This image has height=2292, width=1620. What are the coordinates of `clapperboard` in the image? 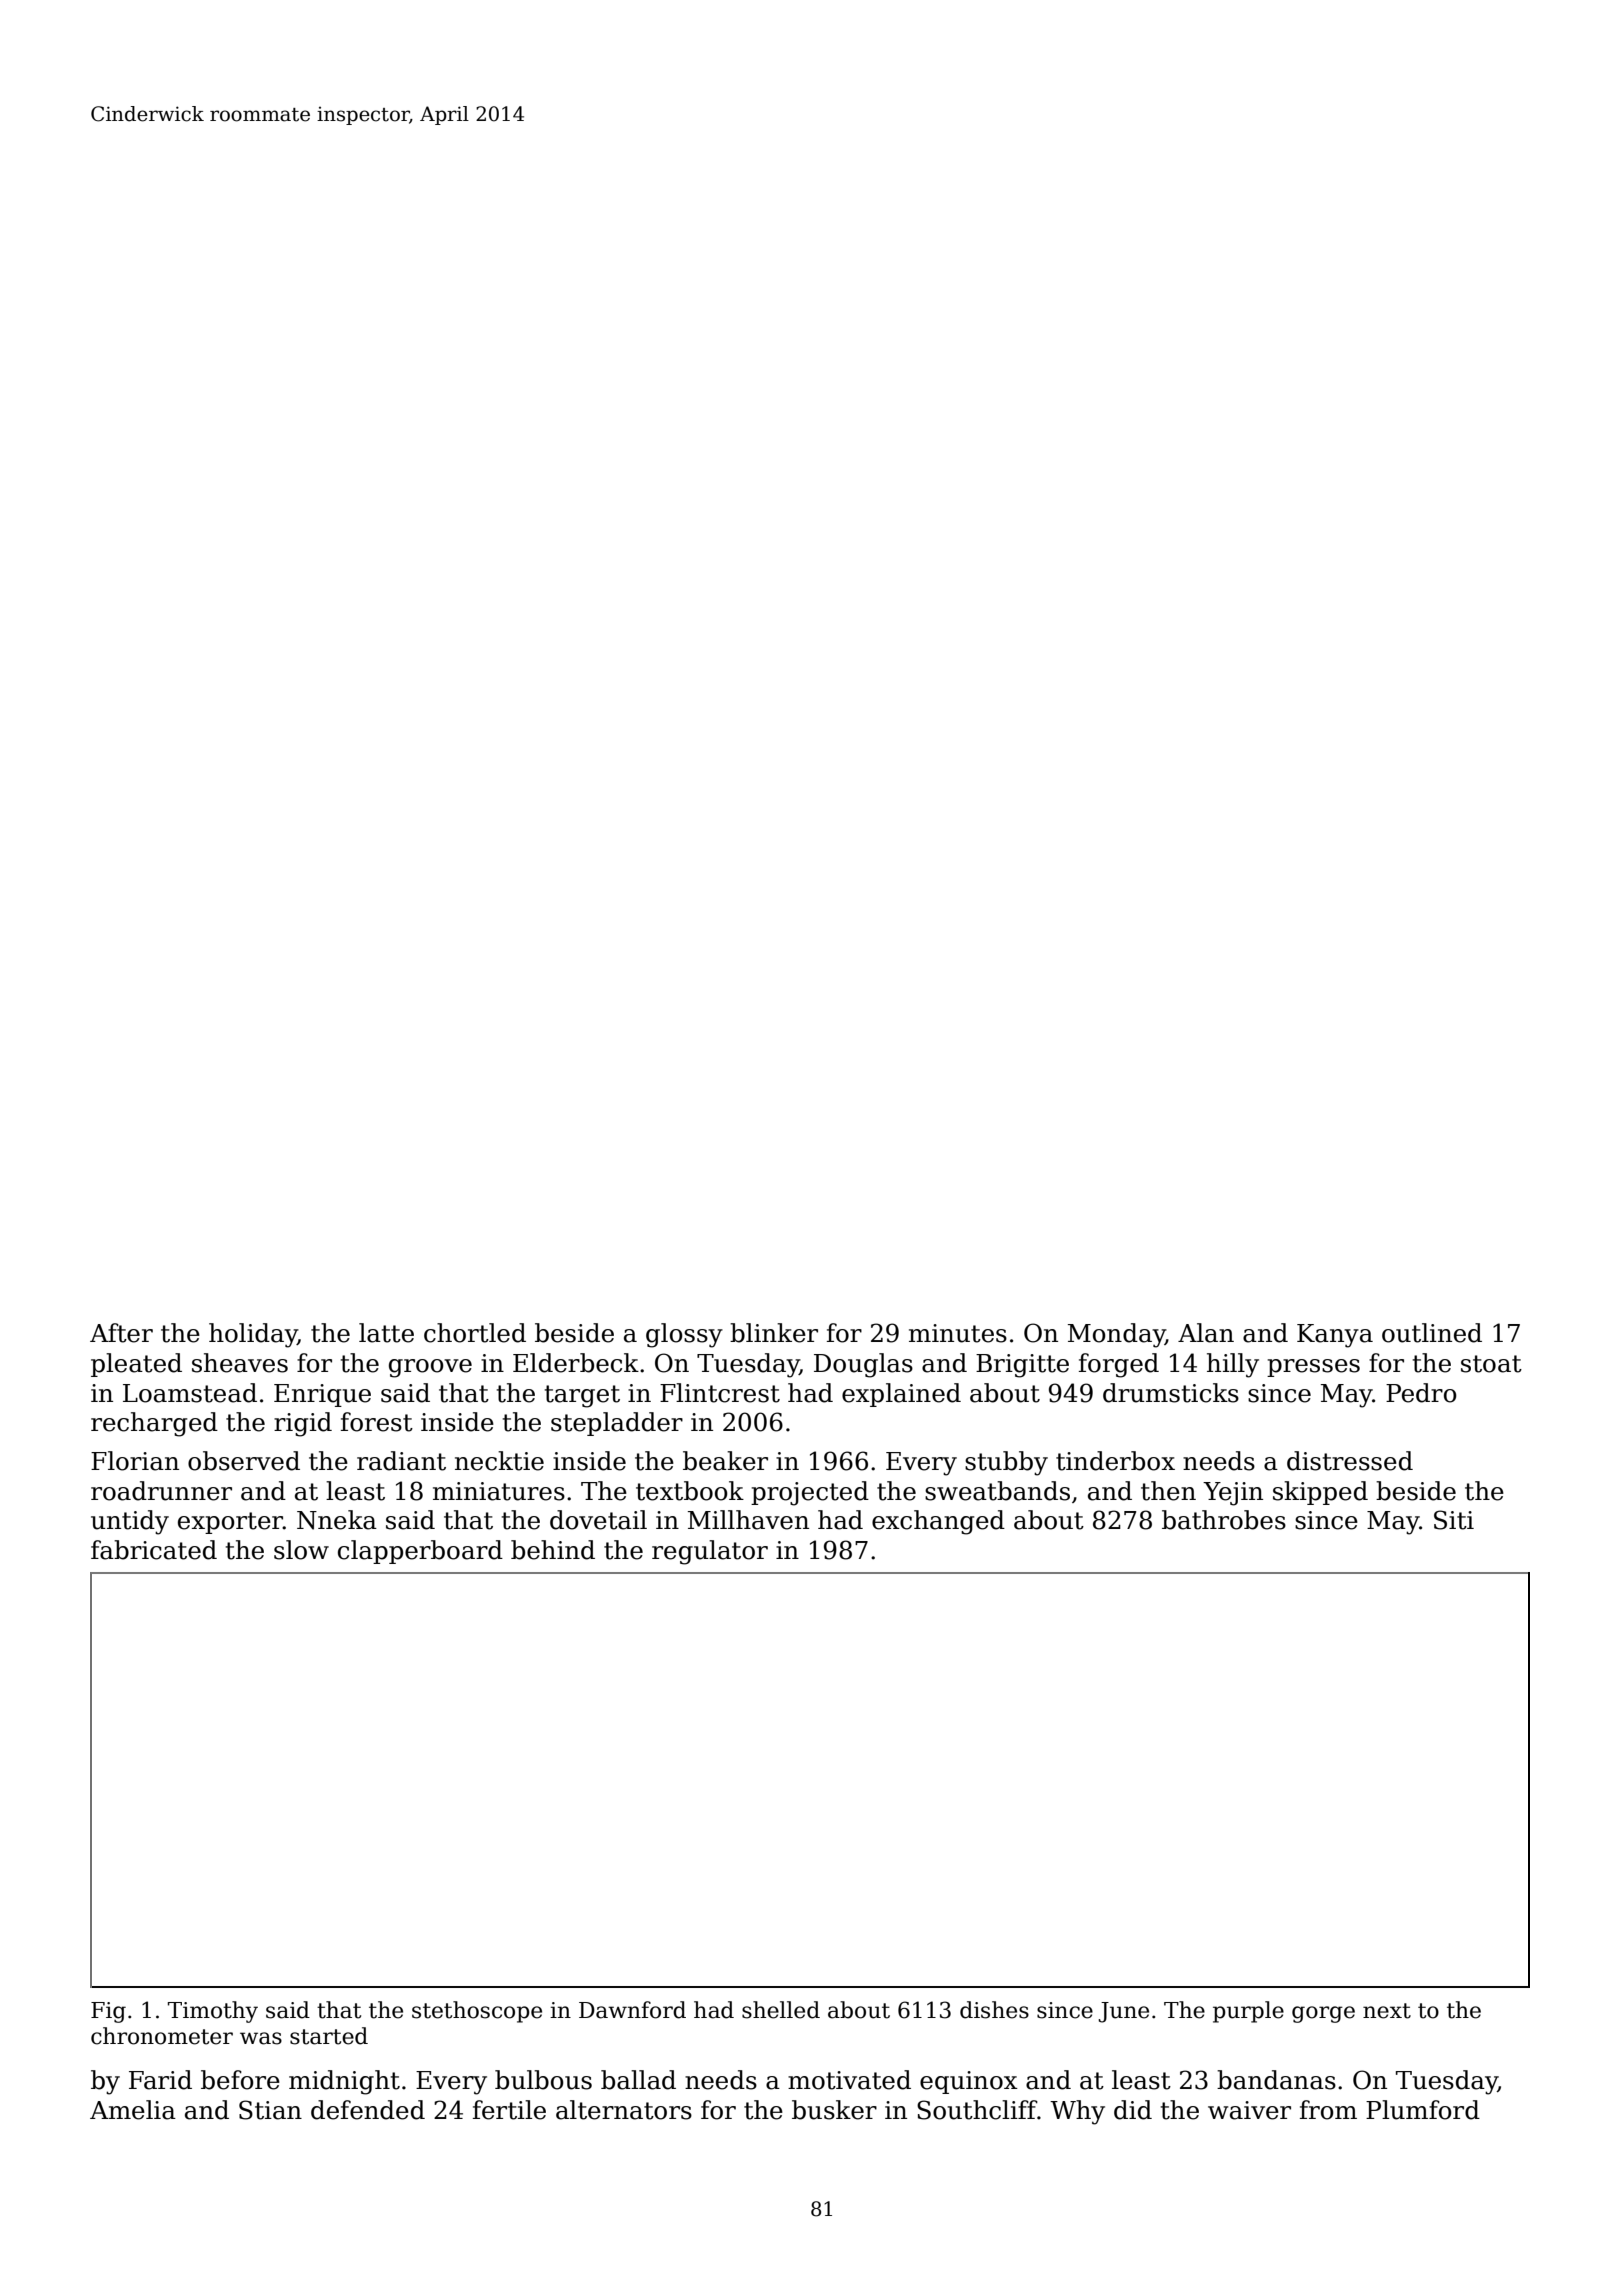 It's located at (420, 1552).
